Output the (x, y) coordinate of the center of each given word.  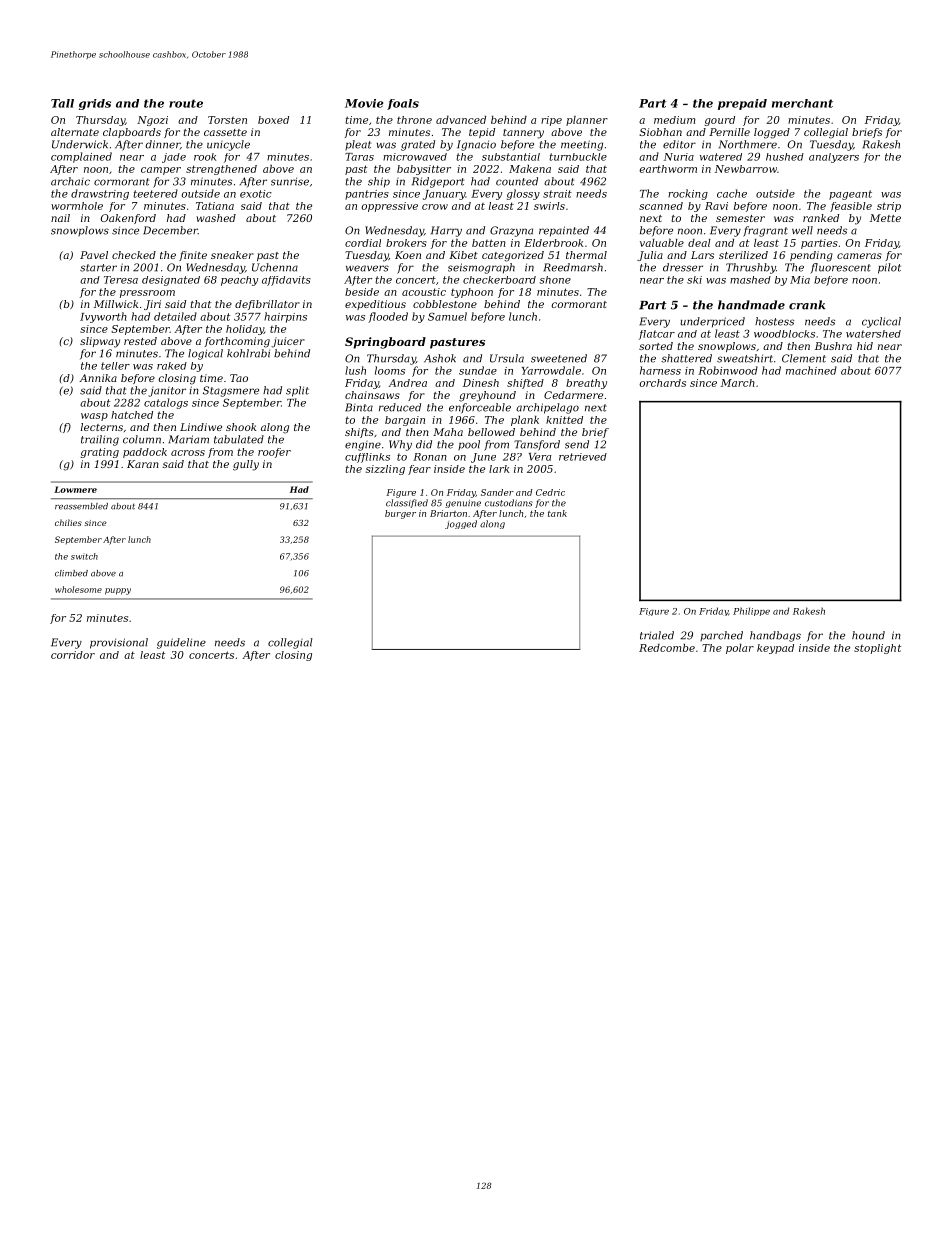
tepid (482, 133)
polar (740, 649)
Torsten (227, 120)
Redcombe (667, 648)
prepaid (742, 104)
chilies (68, 522)
